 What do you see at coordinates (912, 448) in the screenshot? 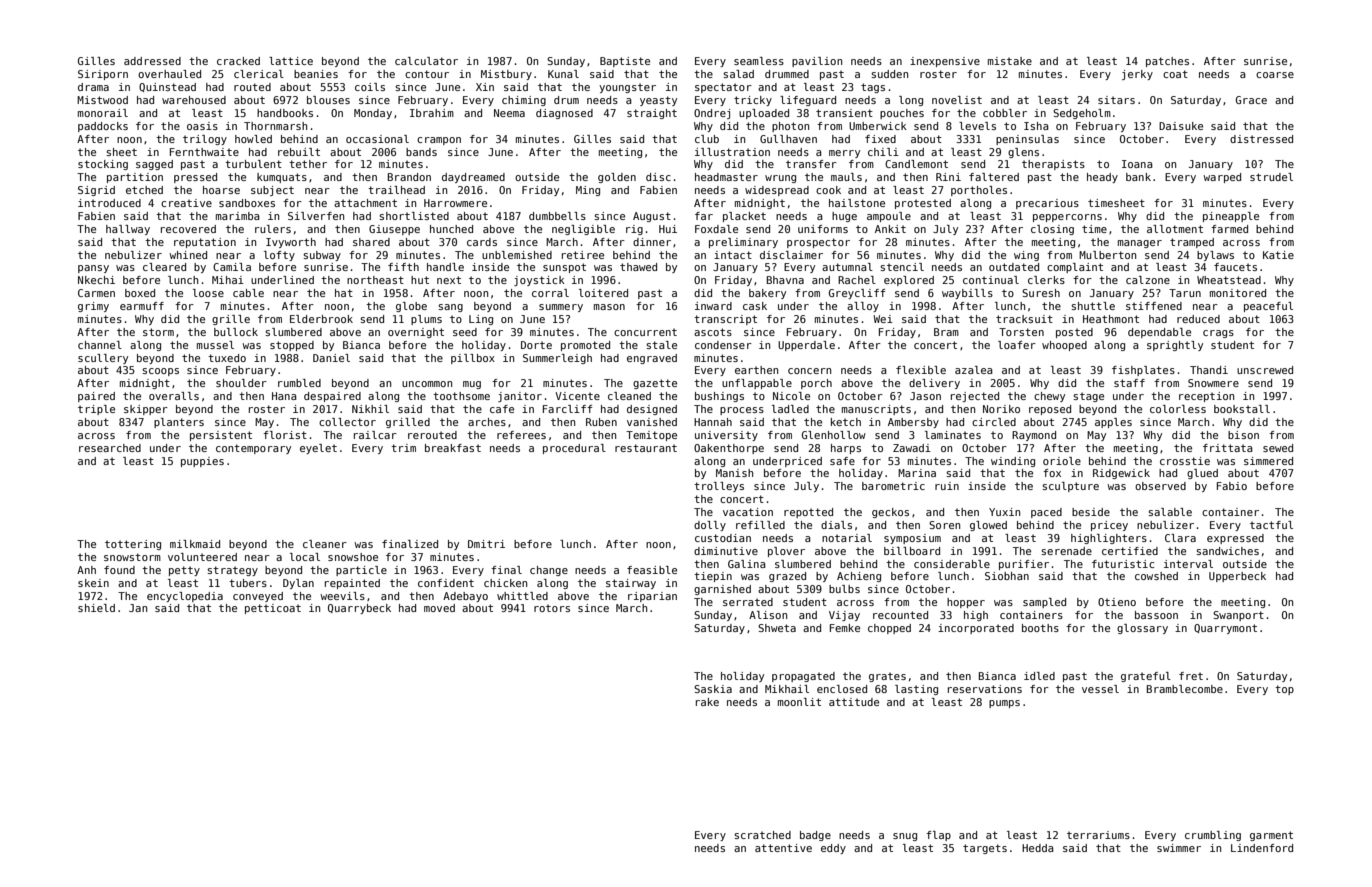
I see `Zawadi` at bounding box center [912, 448].
